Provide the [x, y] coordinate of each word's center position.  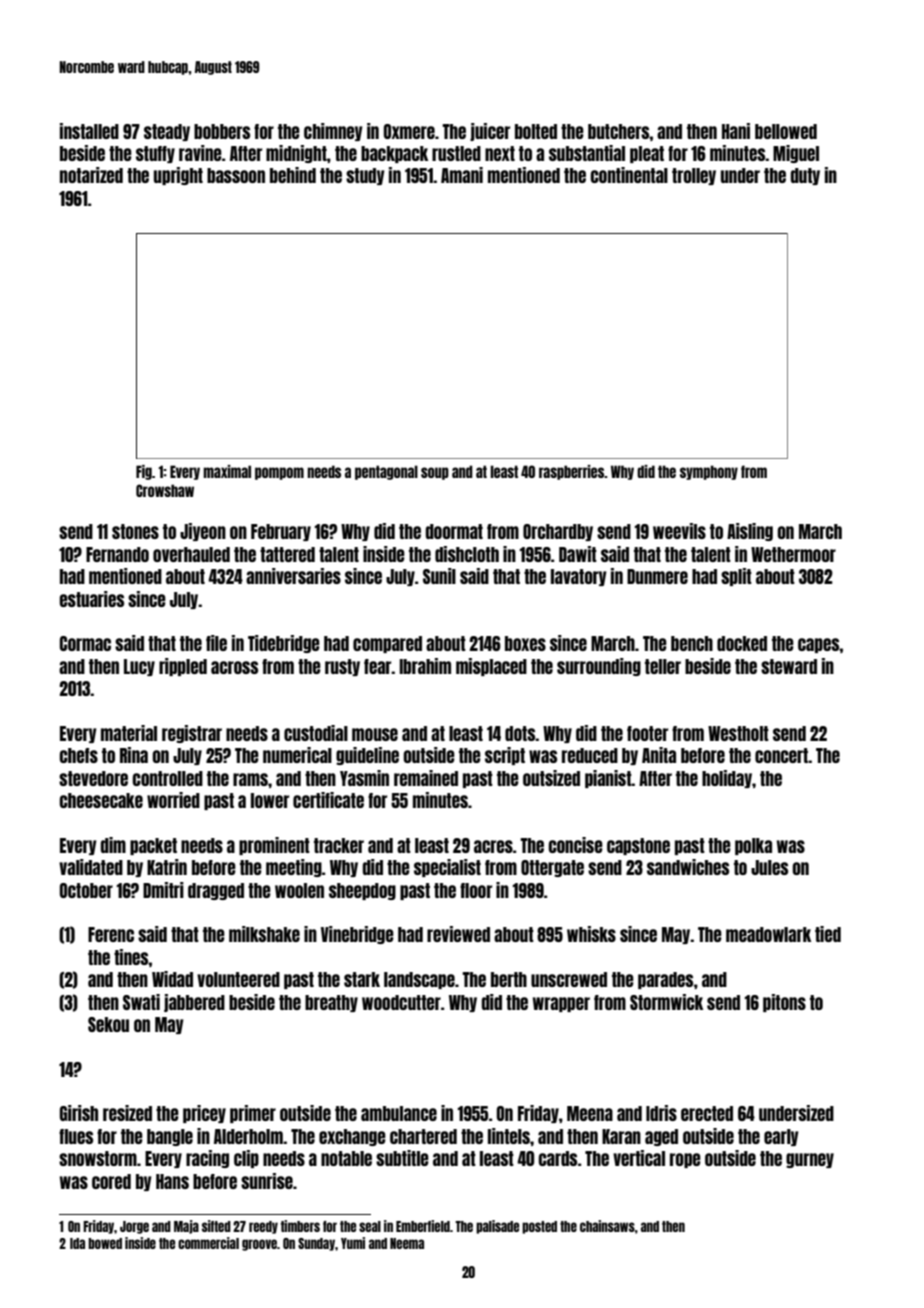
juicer [490, 132]
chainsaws [607, 1226]
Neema [407, 1243]
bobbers [222, 131]
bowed [105, 1243]
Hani [736, 131]
